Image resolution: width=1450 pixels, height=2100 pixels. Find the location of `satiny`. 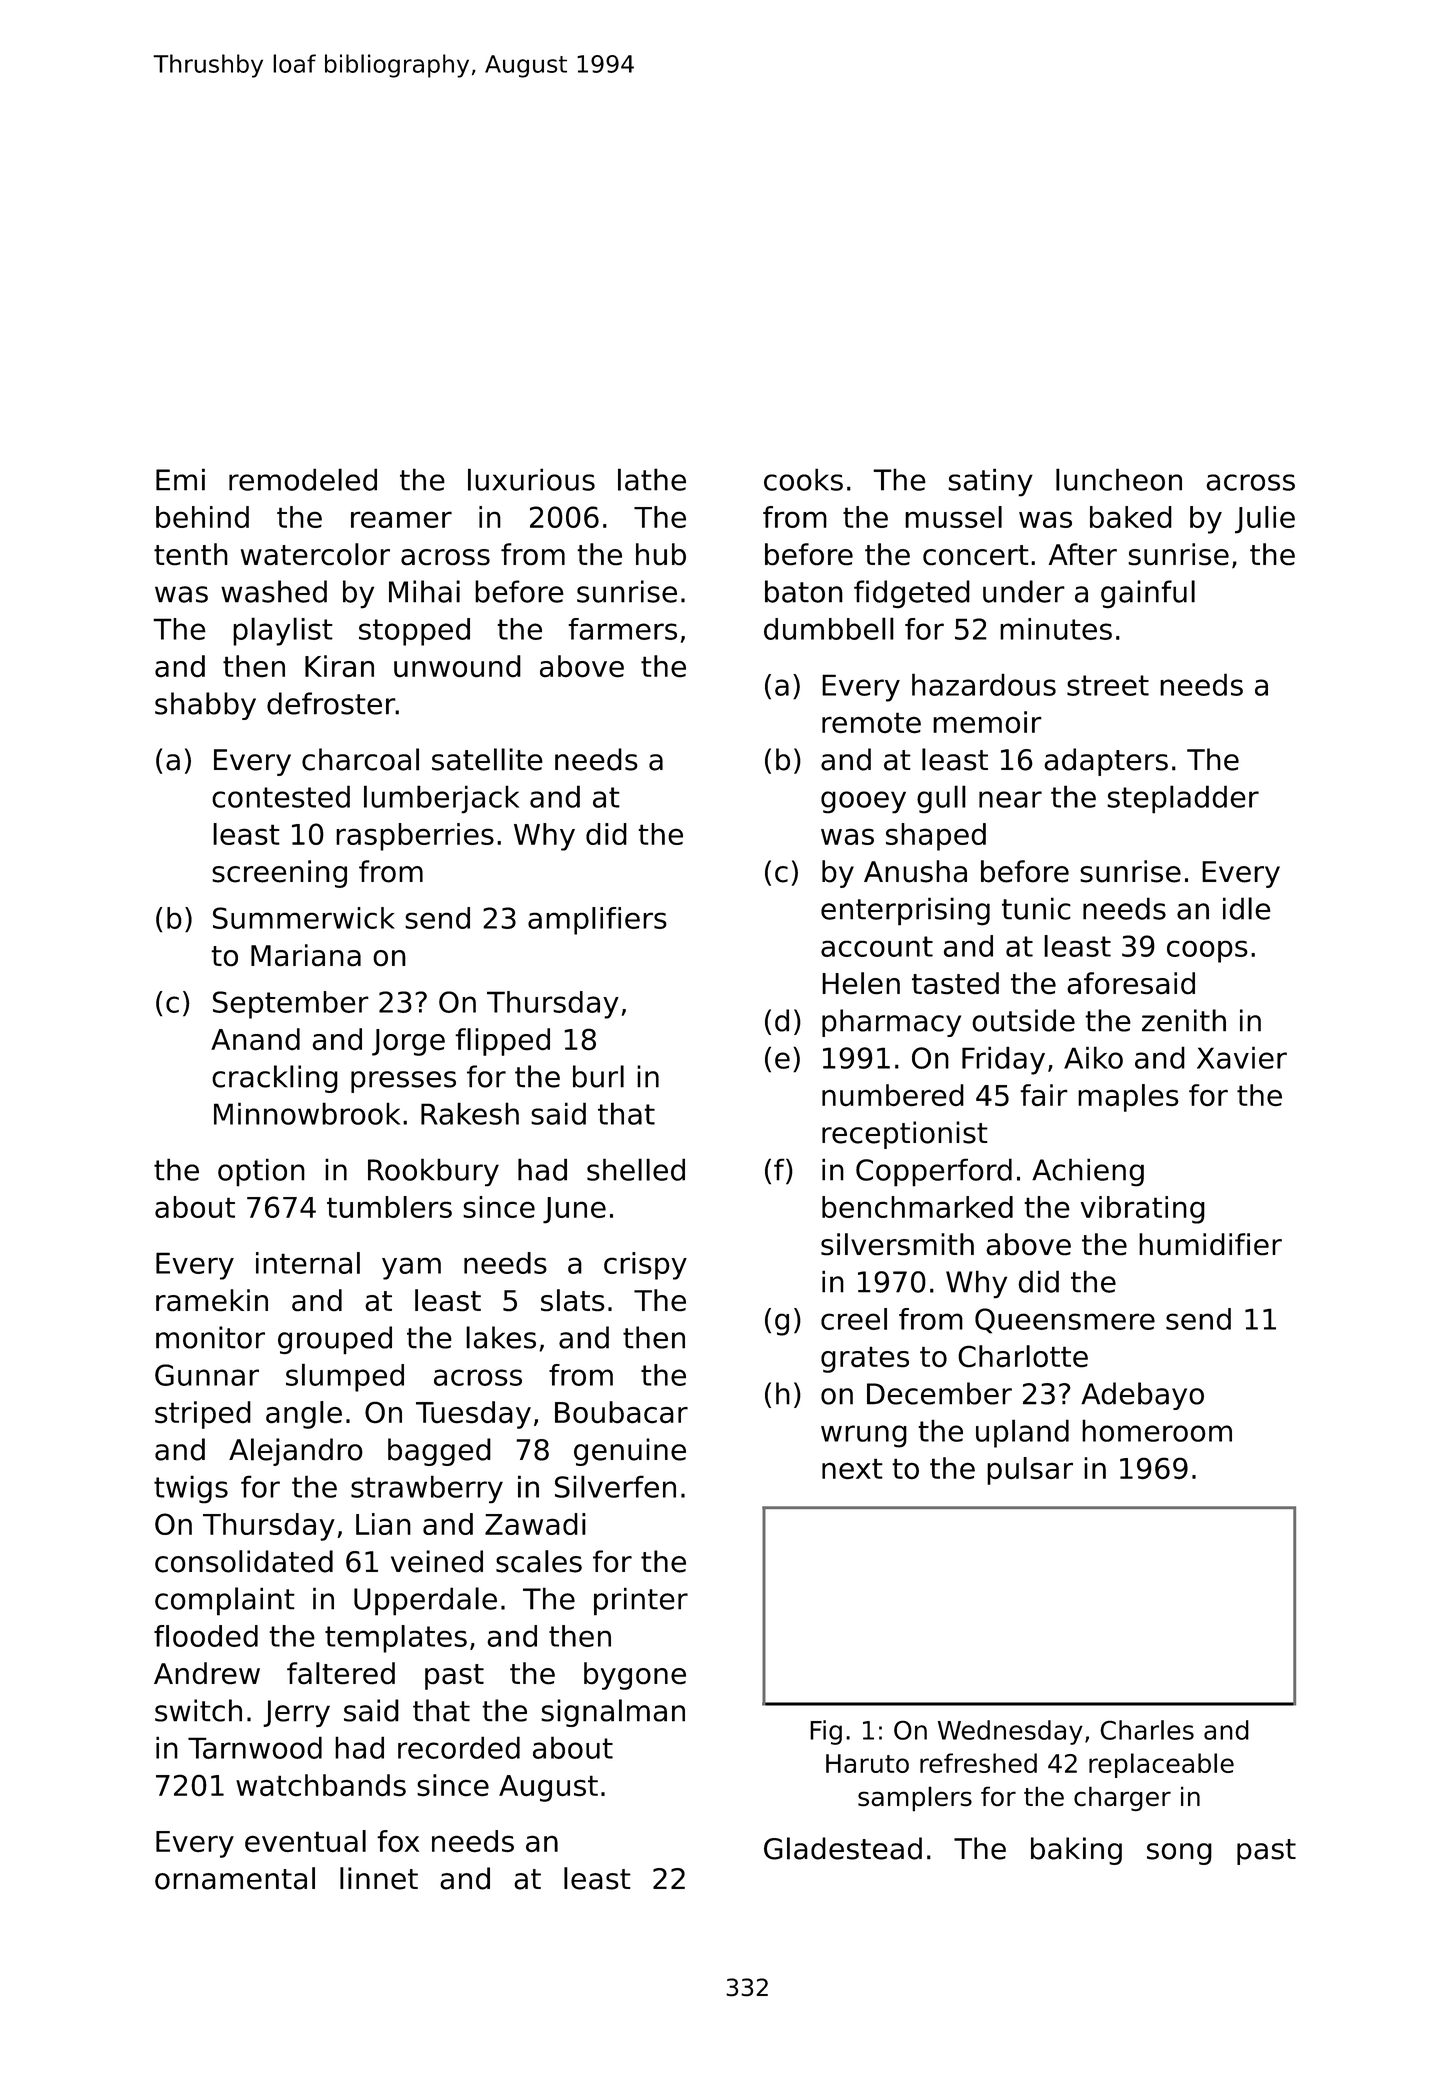

satiny is located at coordinates (990, 482).
